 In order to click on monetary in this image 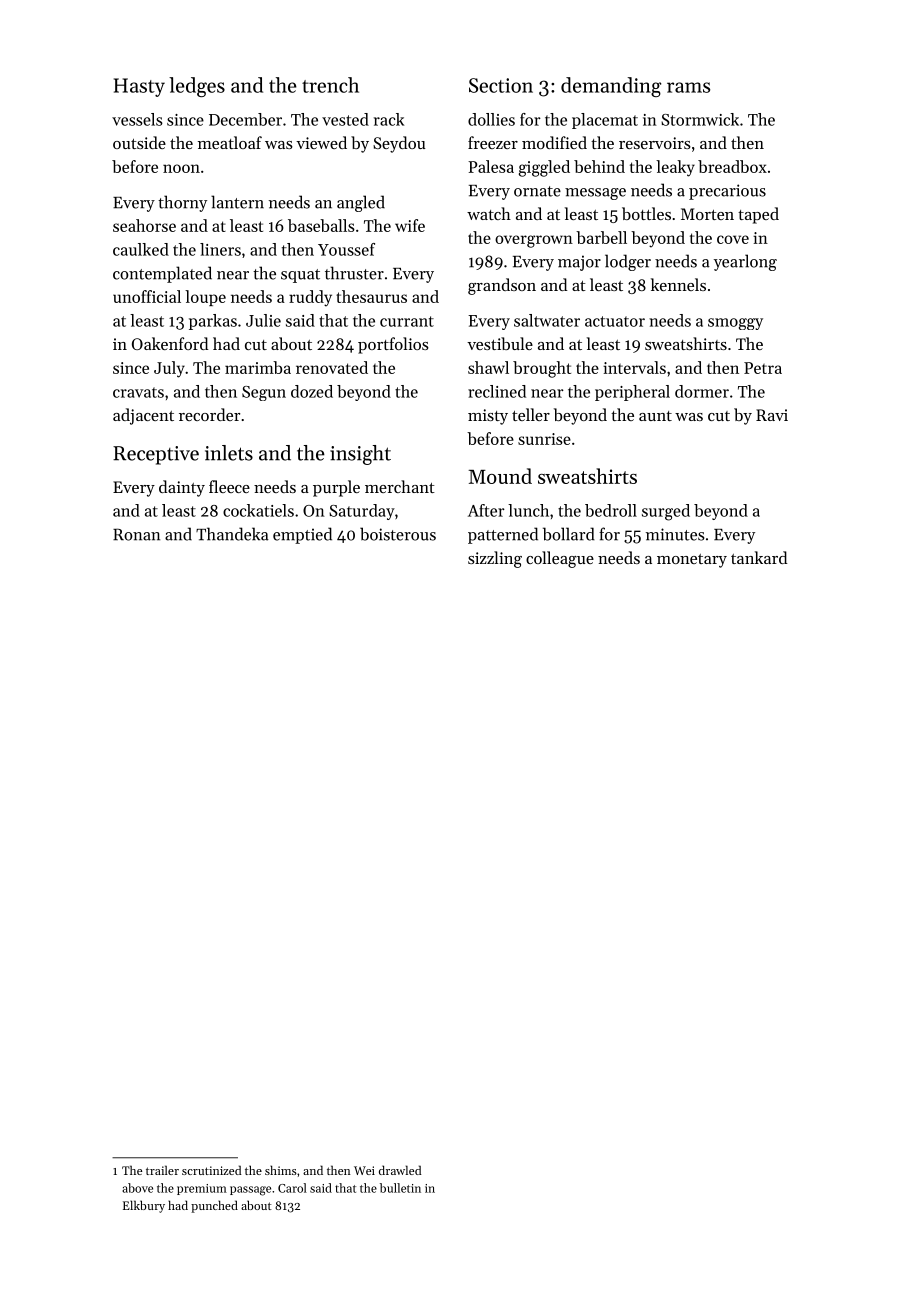, I will do `click(692, 561)`.
